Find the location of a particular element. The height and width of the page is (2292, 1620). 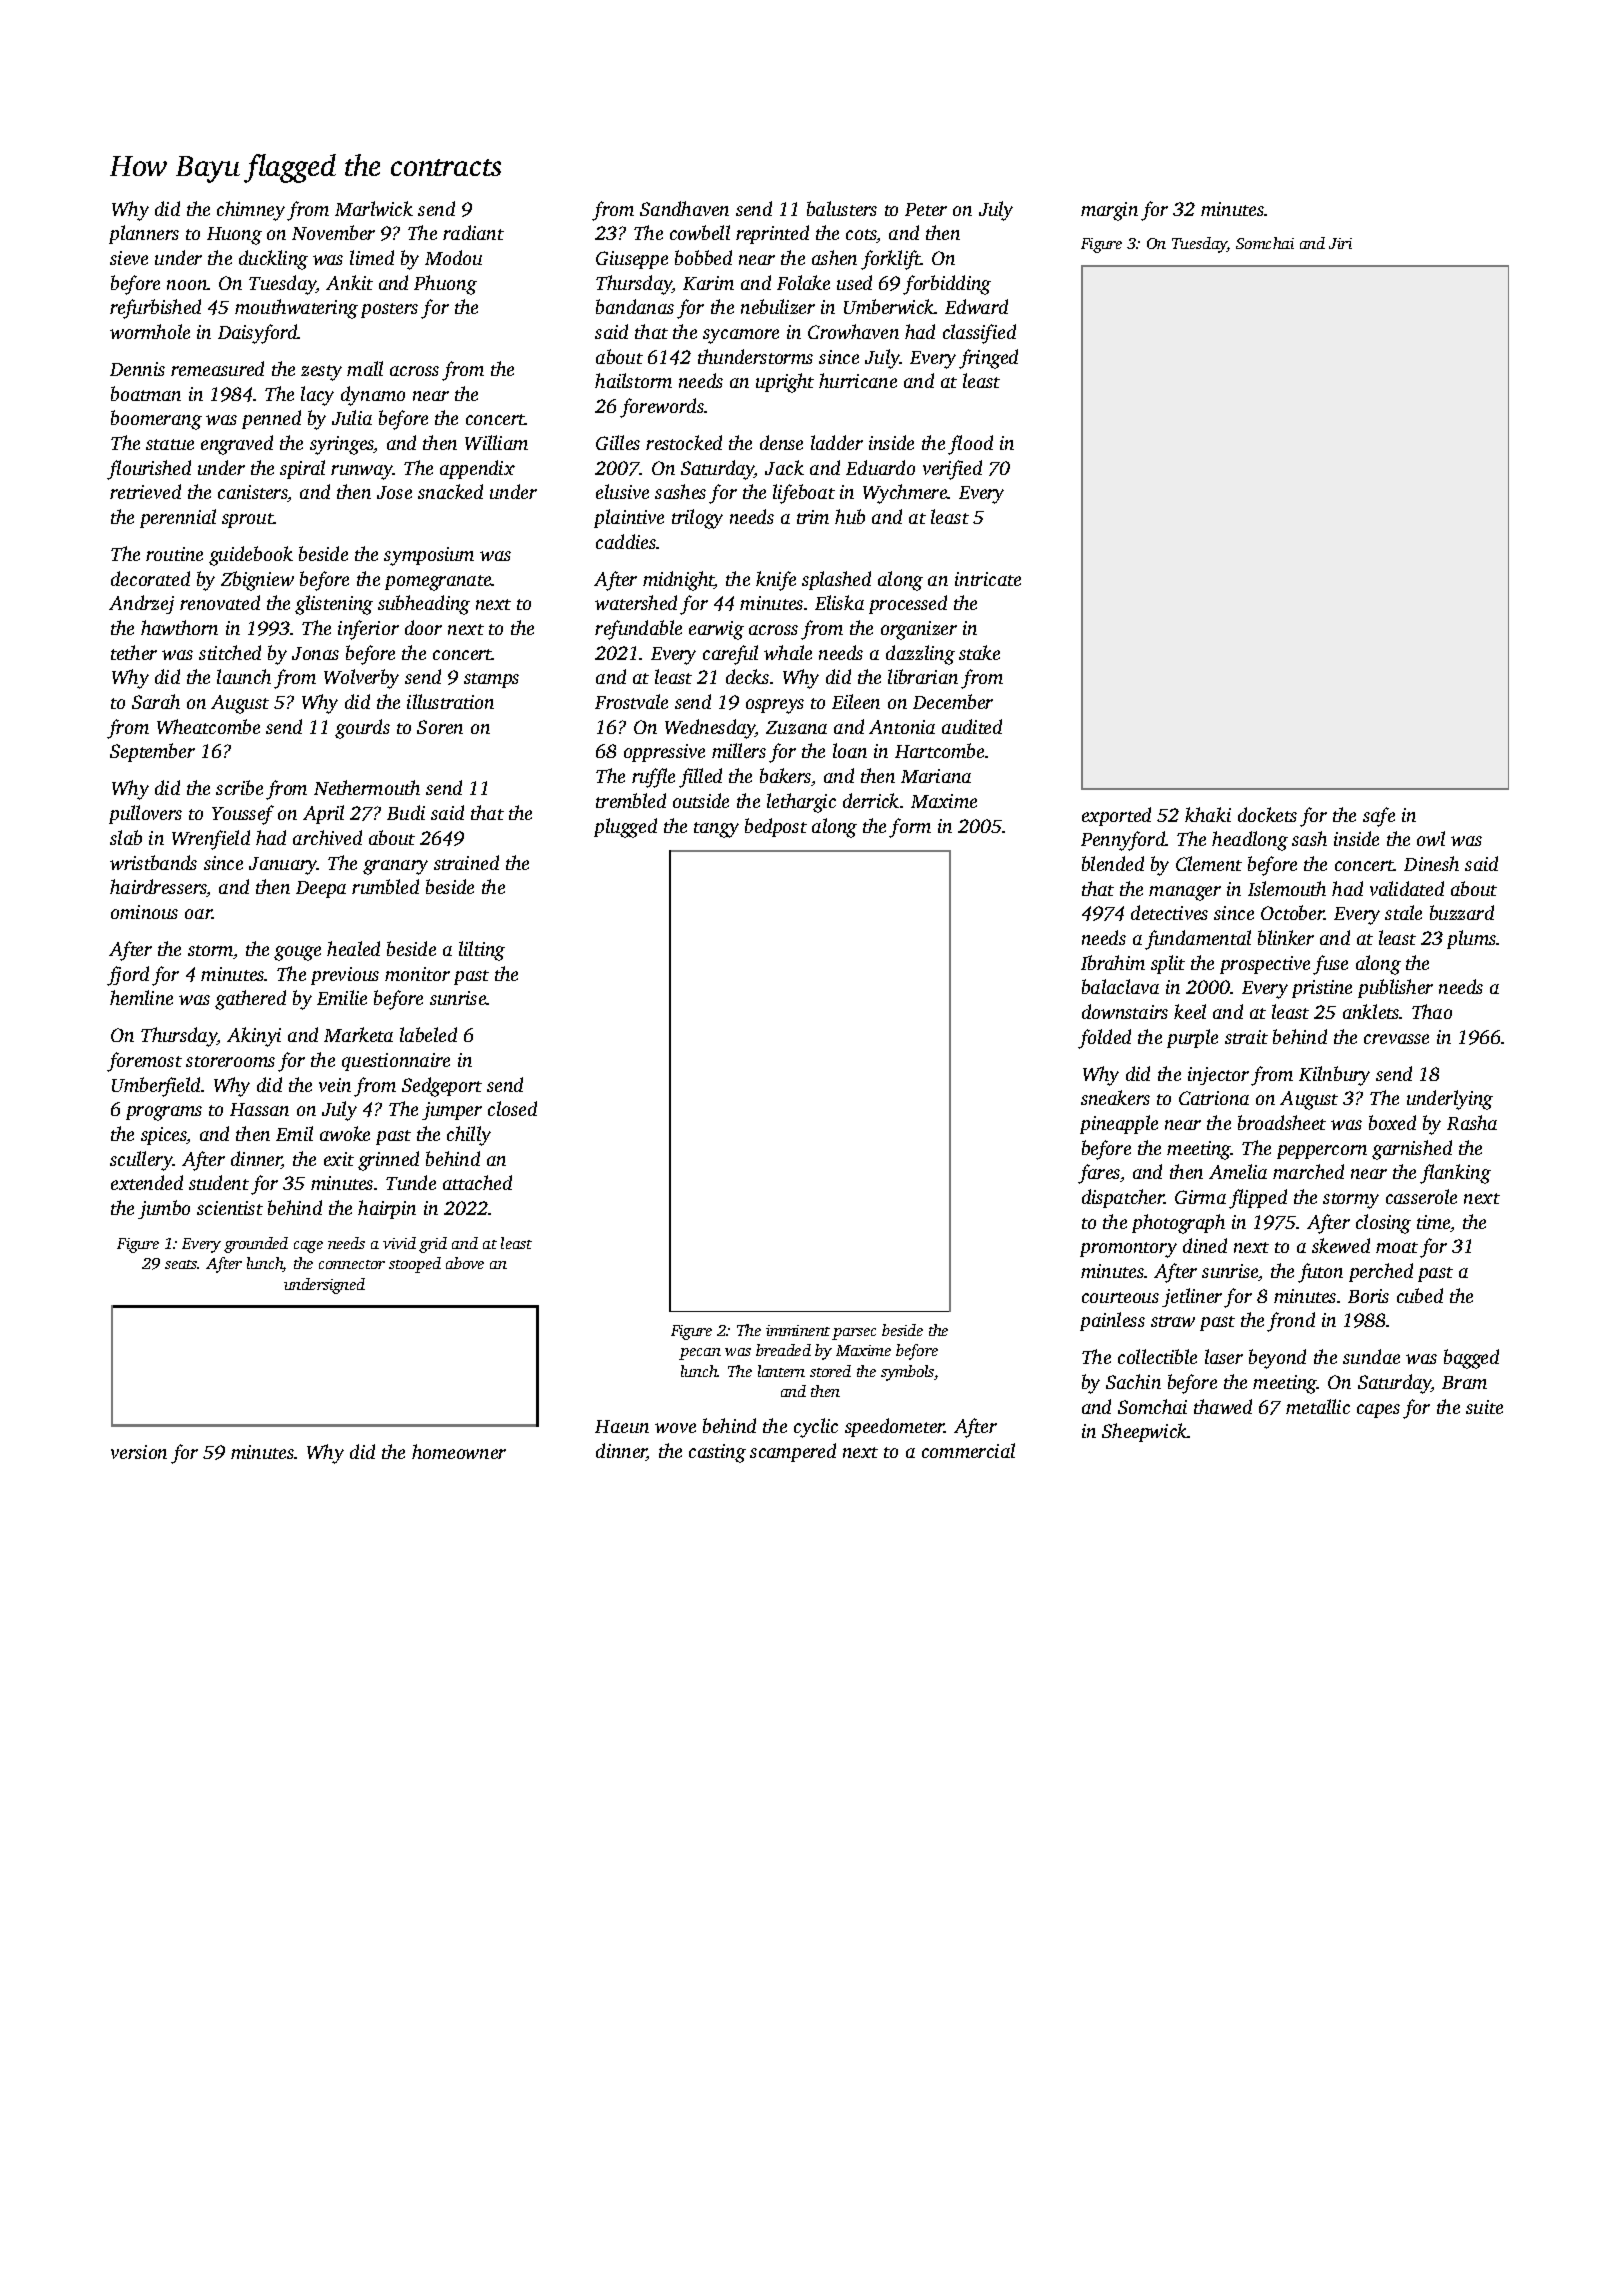

folded is located at coordinates (1104, 1039).
